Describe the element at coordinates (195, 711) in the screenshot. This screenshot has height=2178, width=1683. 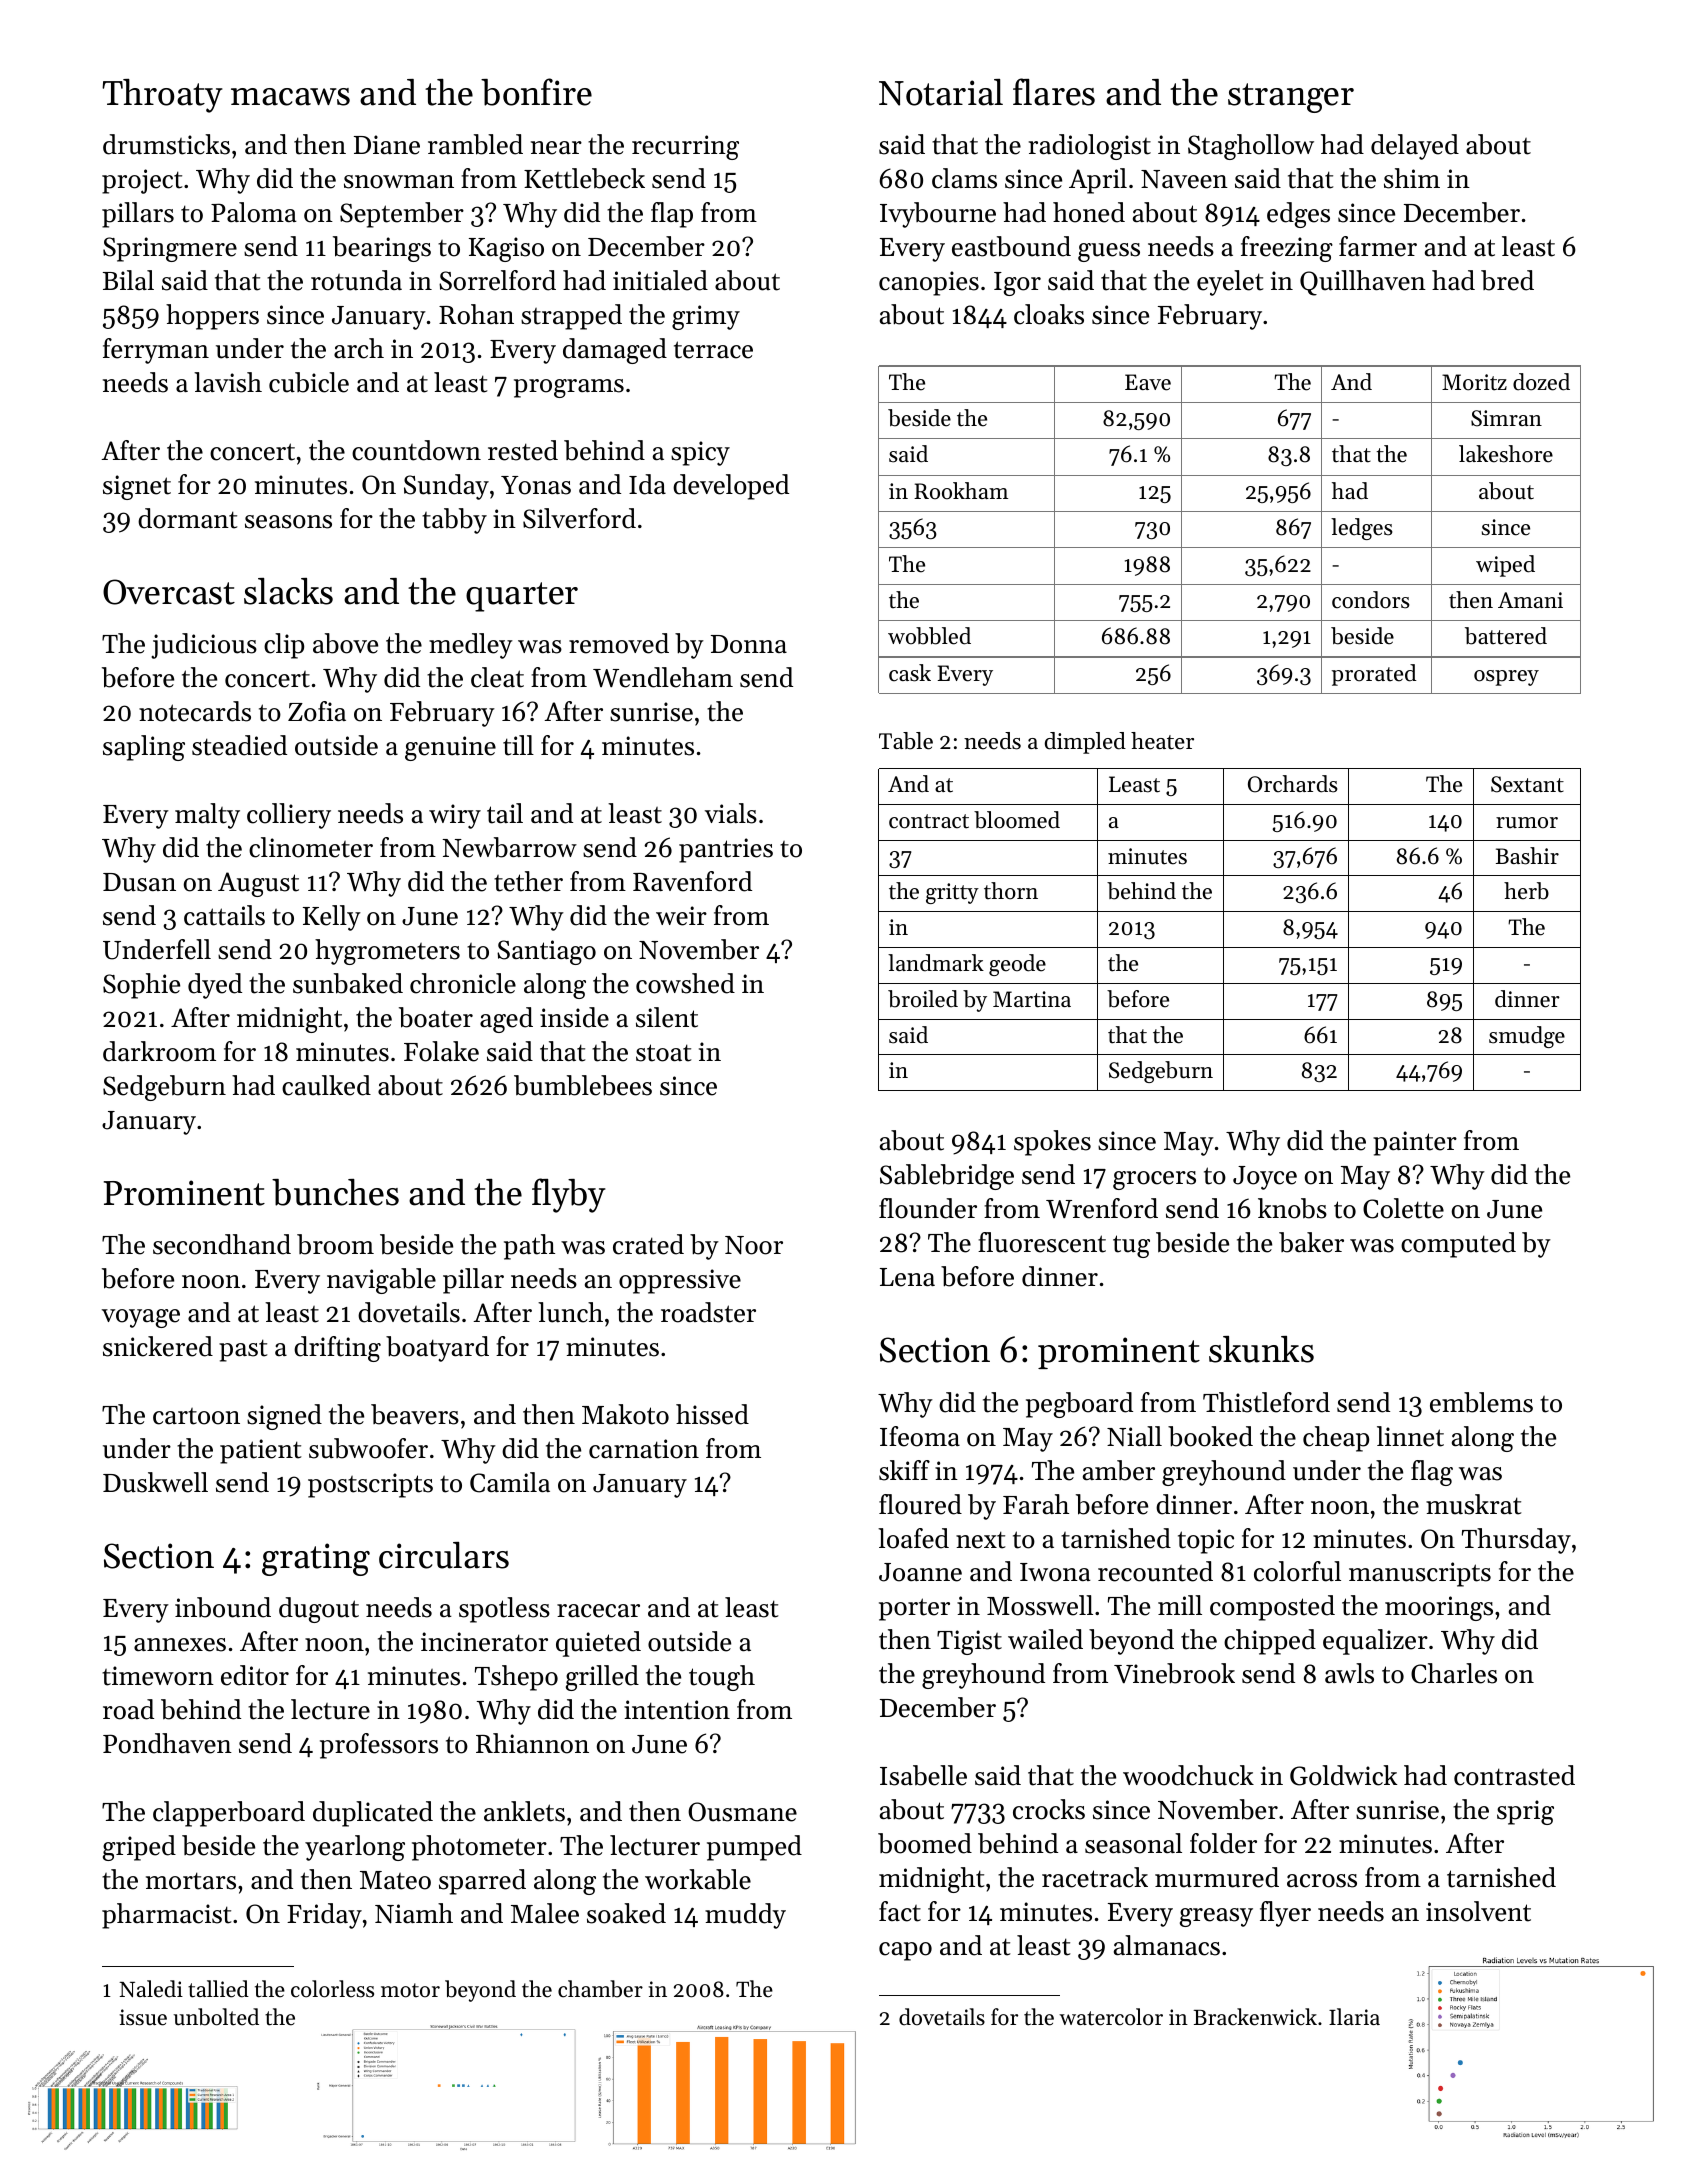
I see `notecards` at that location.
